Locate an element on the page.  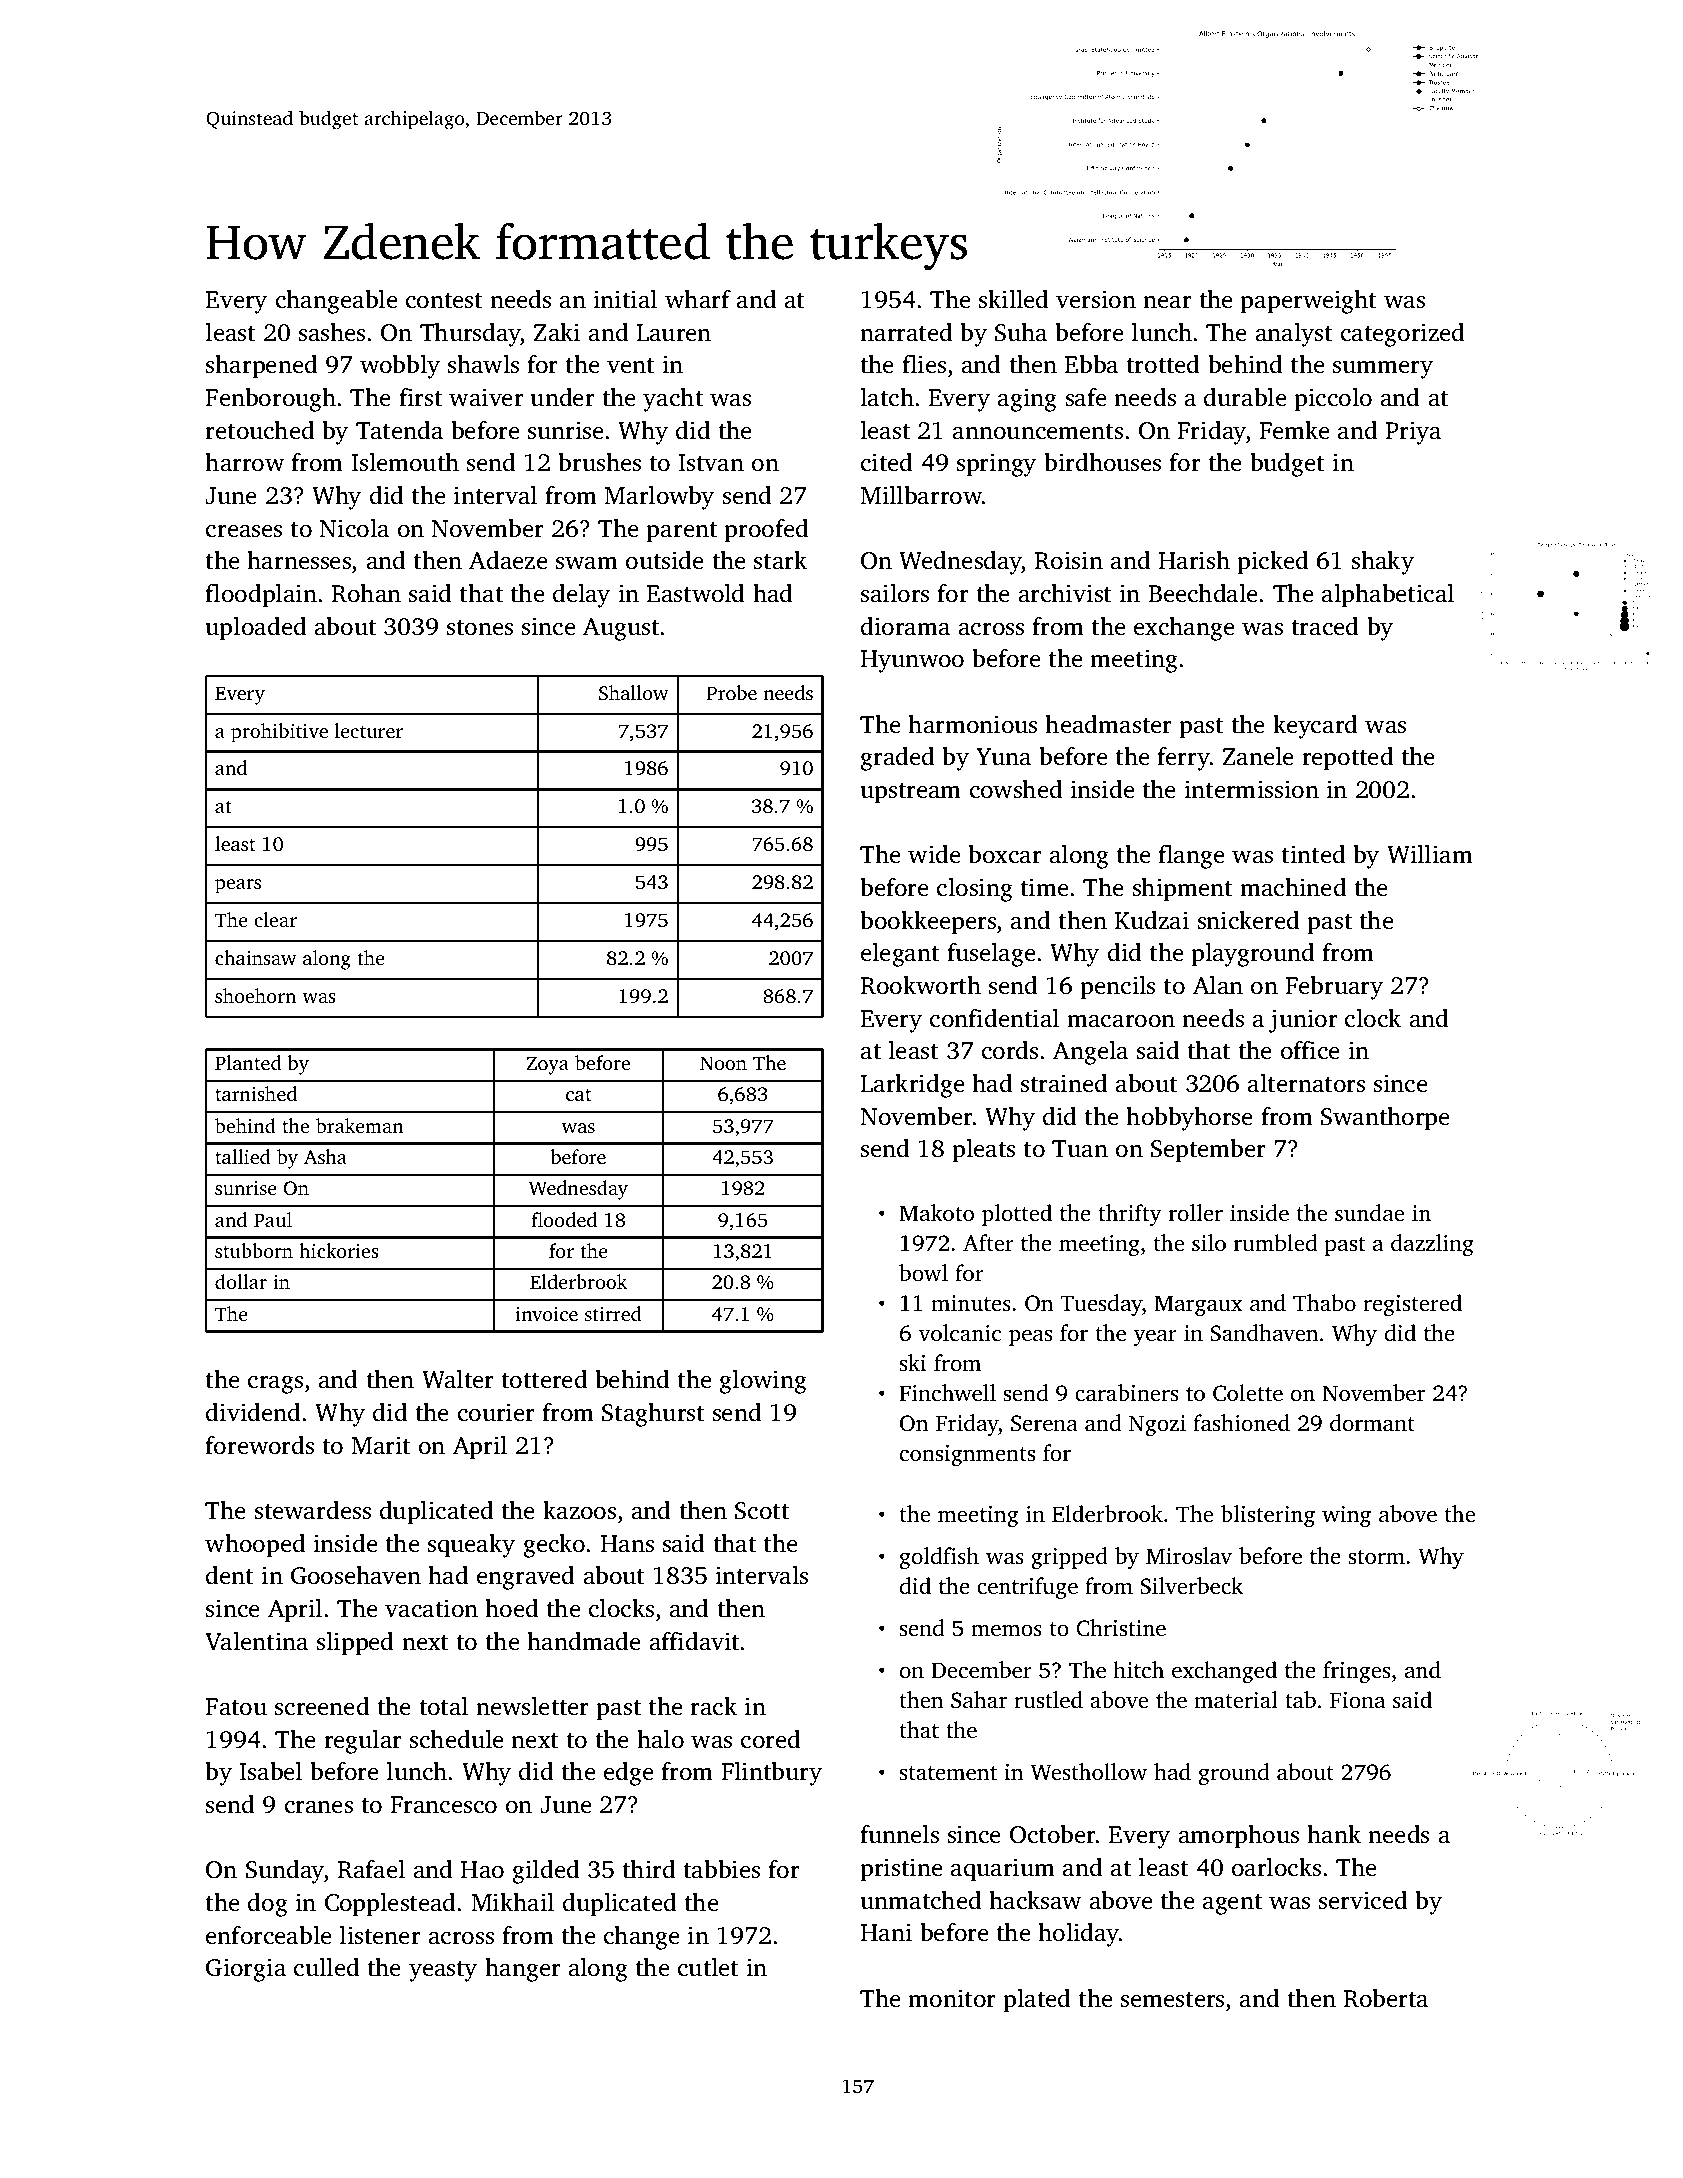
agent is located at coordinates (1232, 1904).
